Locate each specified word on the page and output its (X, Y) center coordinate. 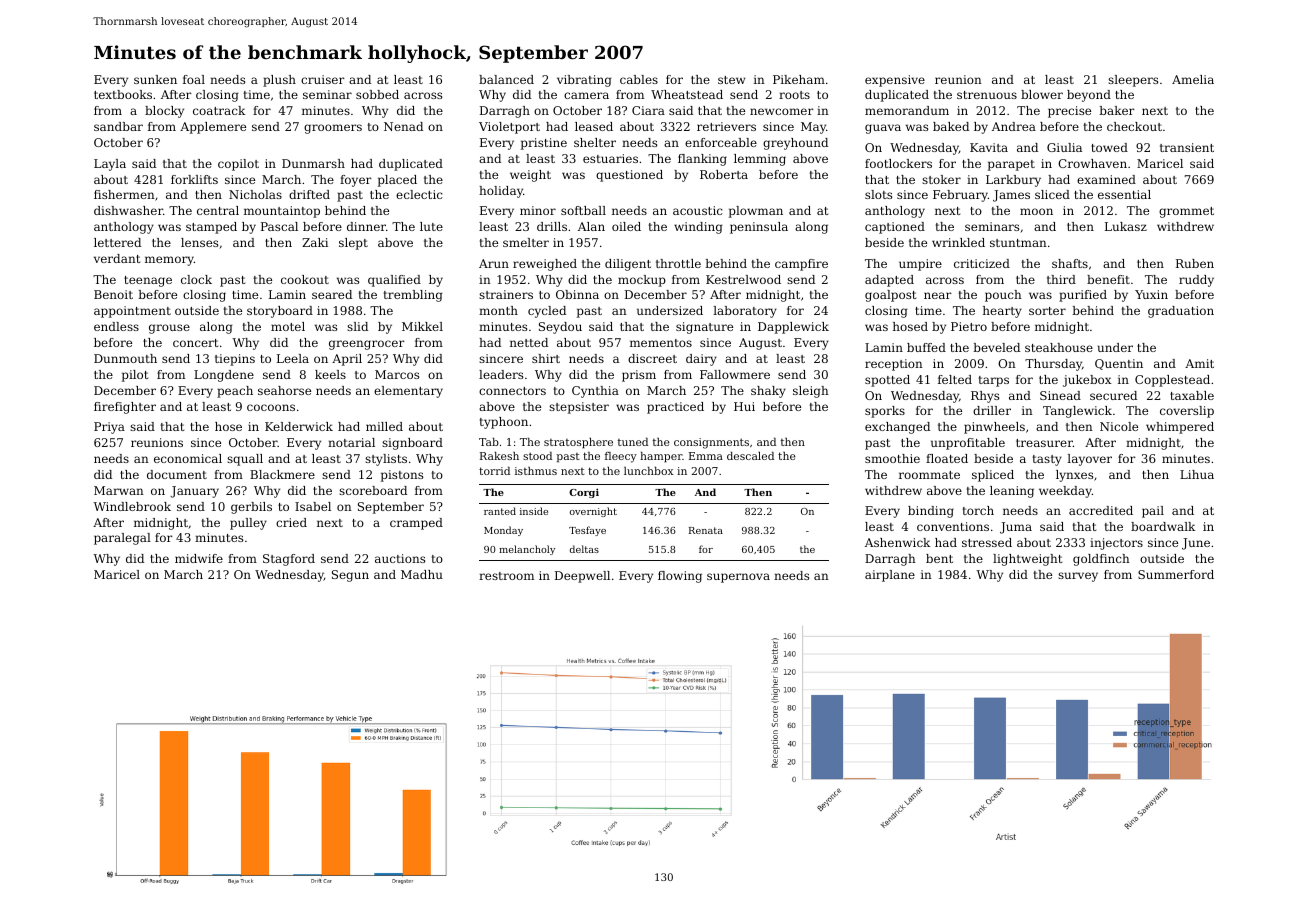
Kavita (989, 147)
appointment (132, 312)
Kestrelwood (743, 279)
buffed (926, 347)
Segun (350, 576)
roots (794, 95)
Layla (110, 165)
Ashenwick (897, 542)
